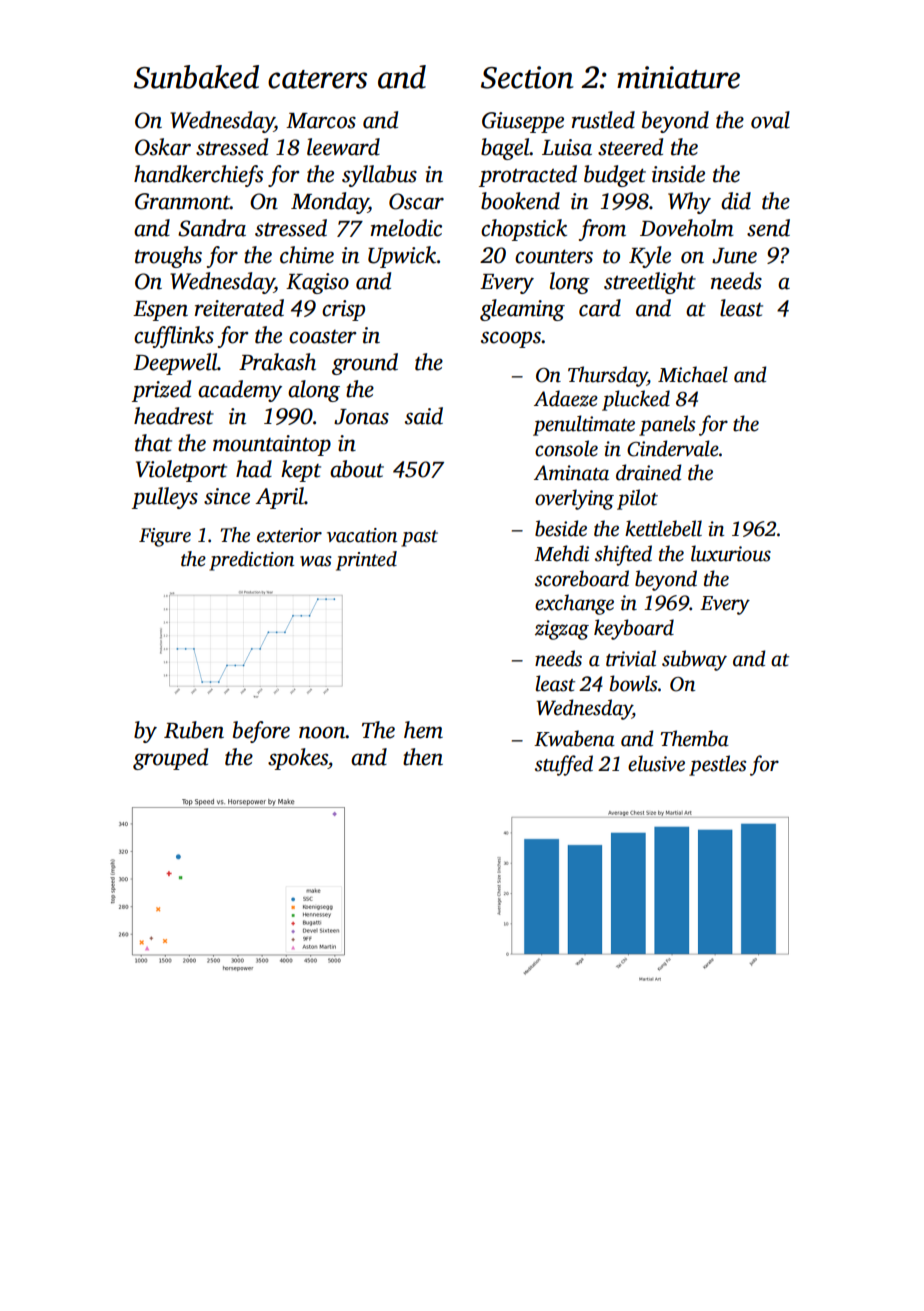  I want to click on miniature, so click(678, 77).
